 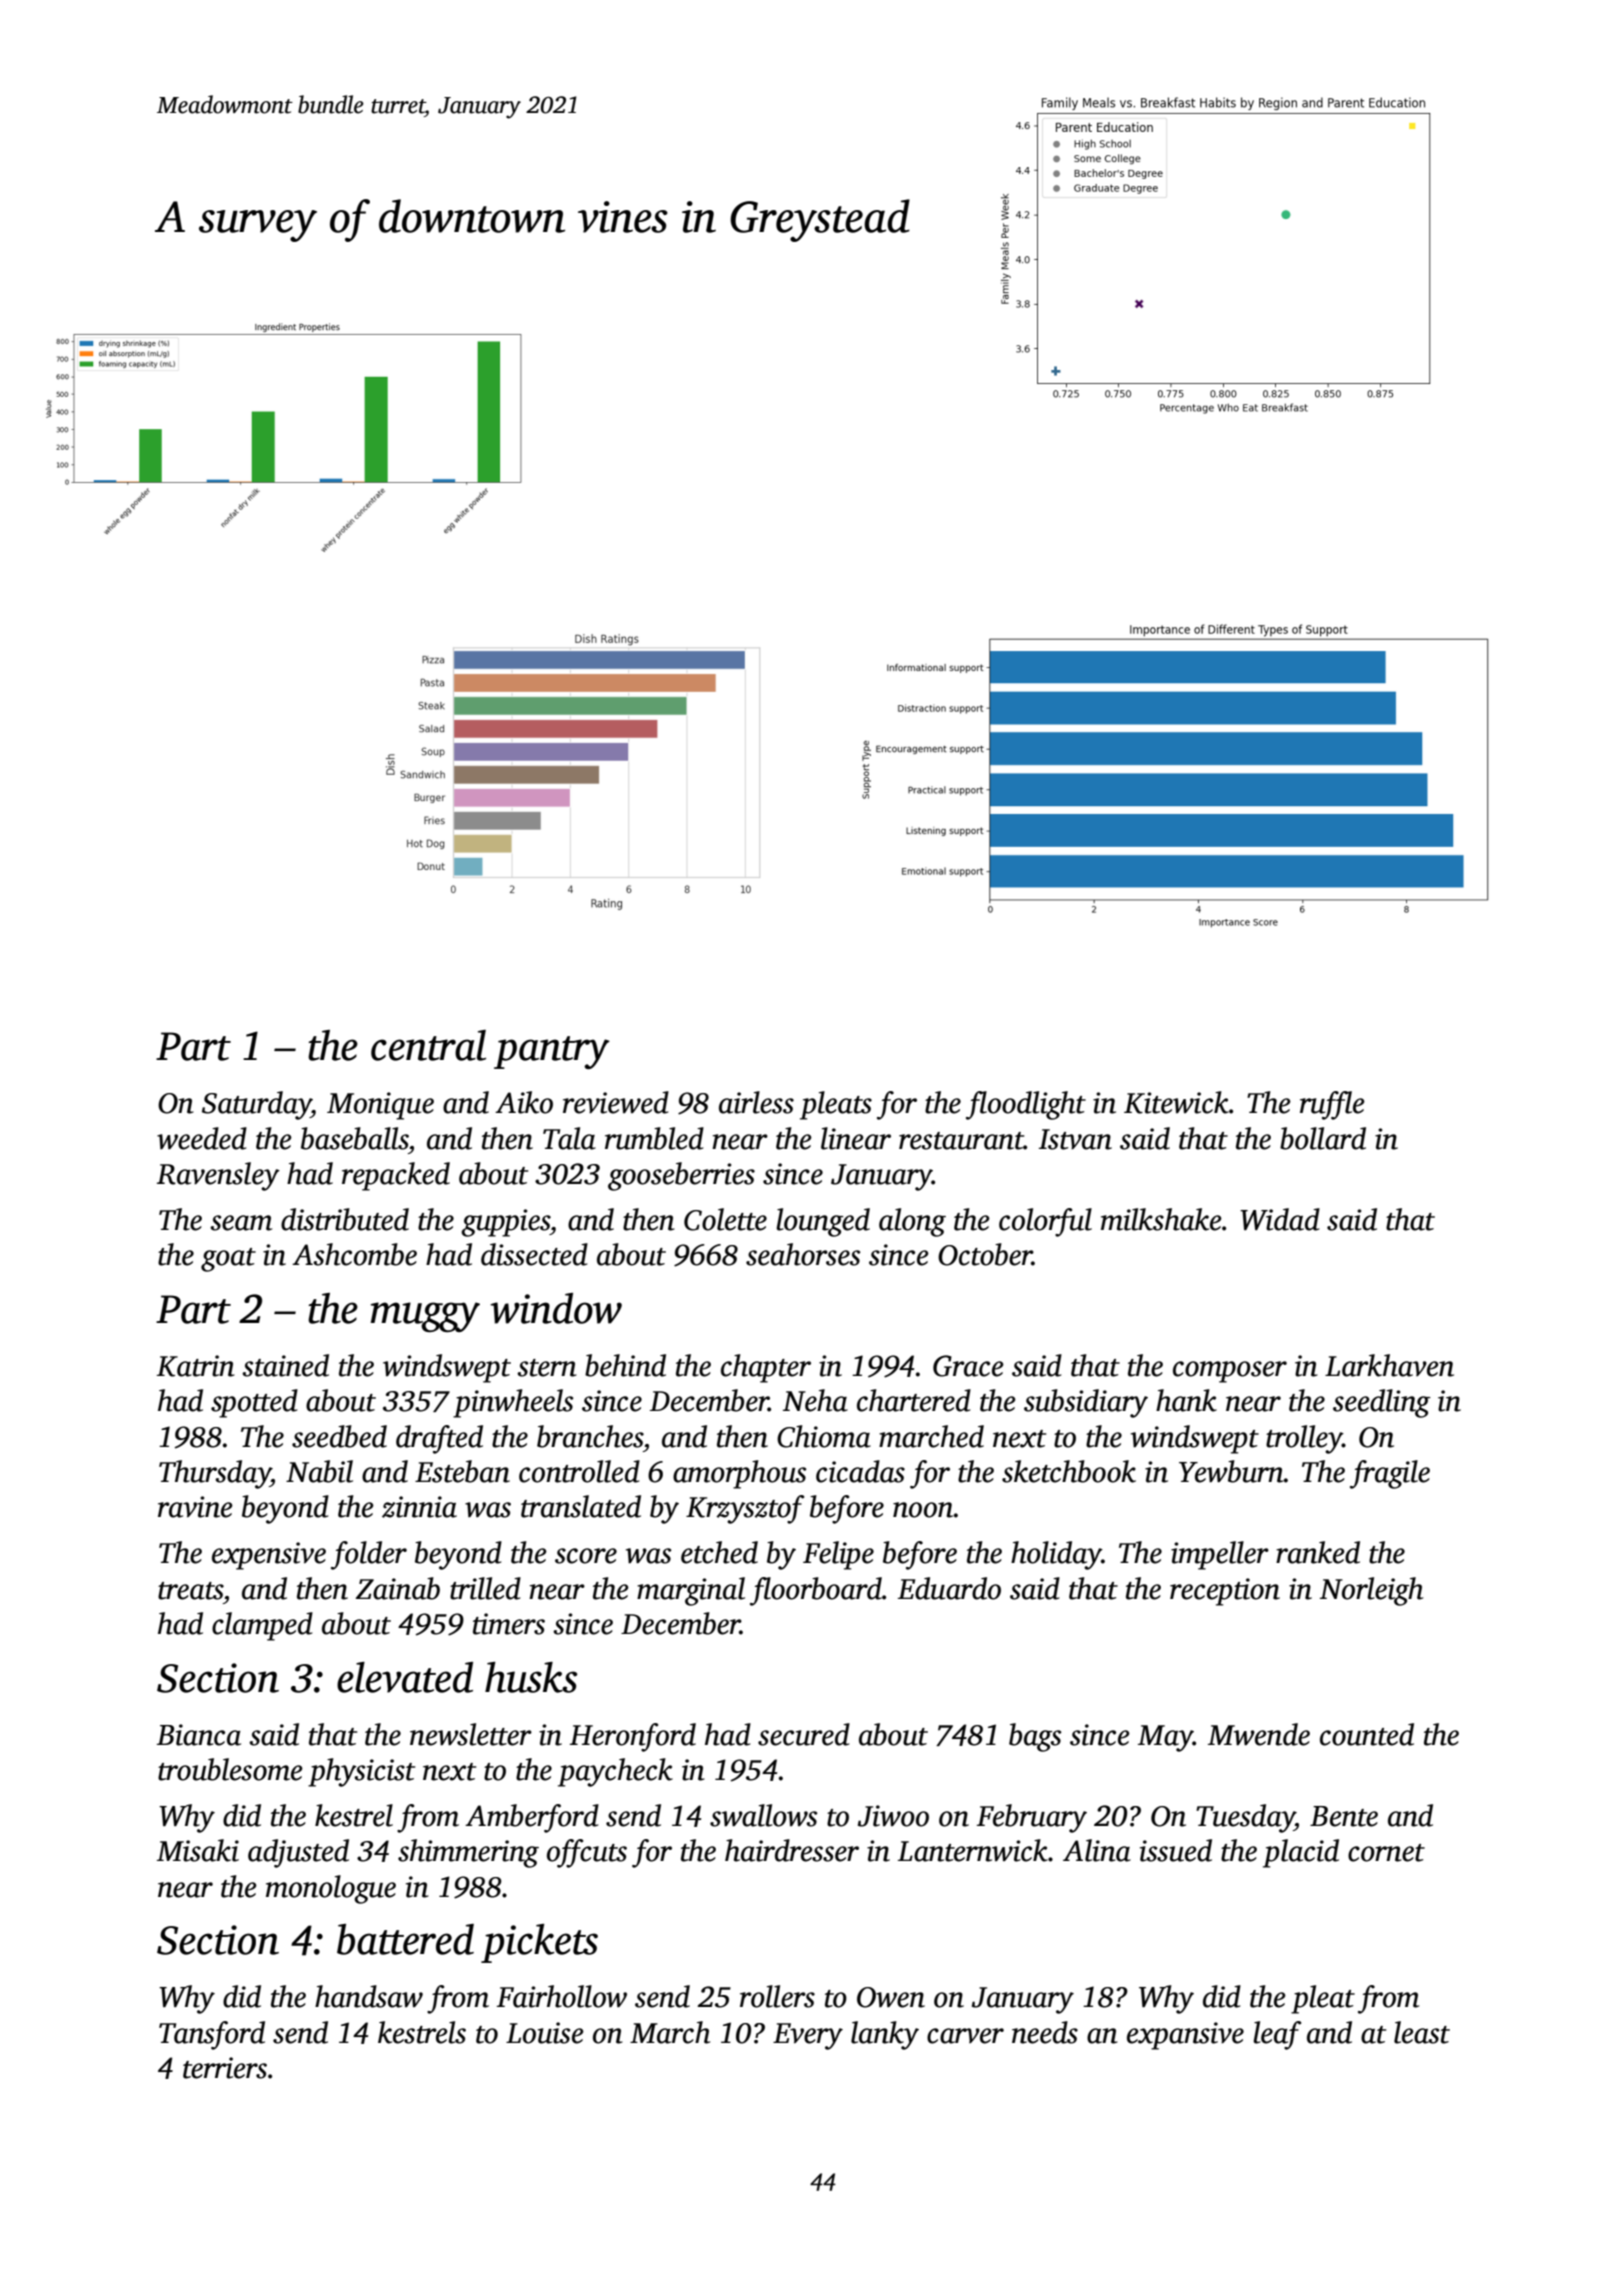 I want to click on Nabil, so click(x=319, y=1471).
